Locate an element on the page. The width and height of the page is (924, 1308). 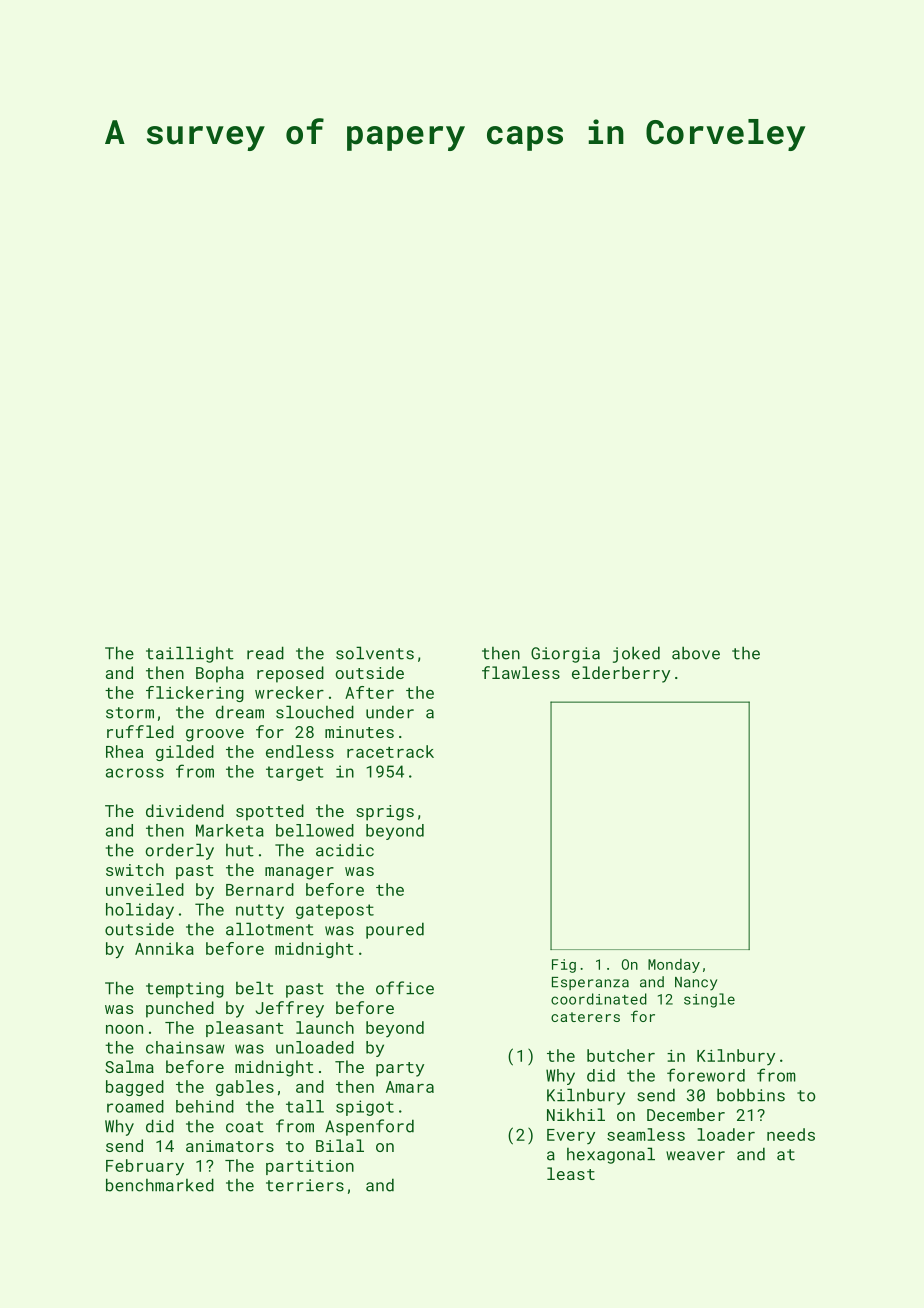
elderberry is located at coordinates (621, 674).
